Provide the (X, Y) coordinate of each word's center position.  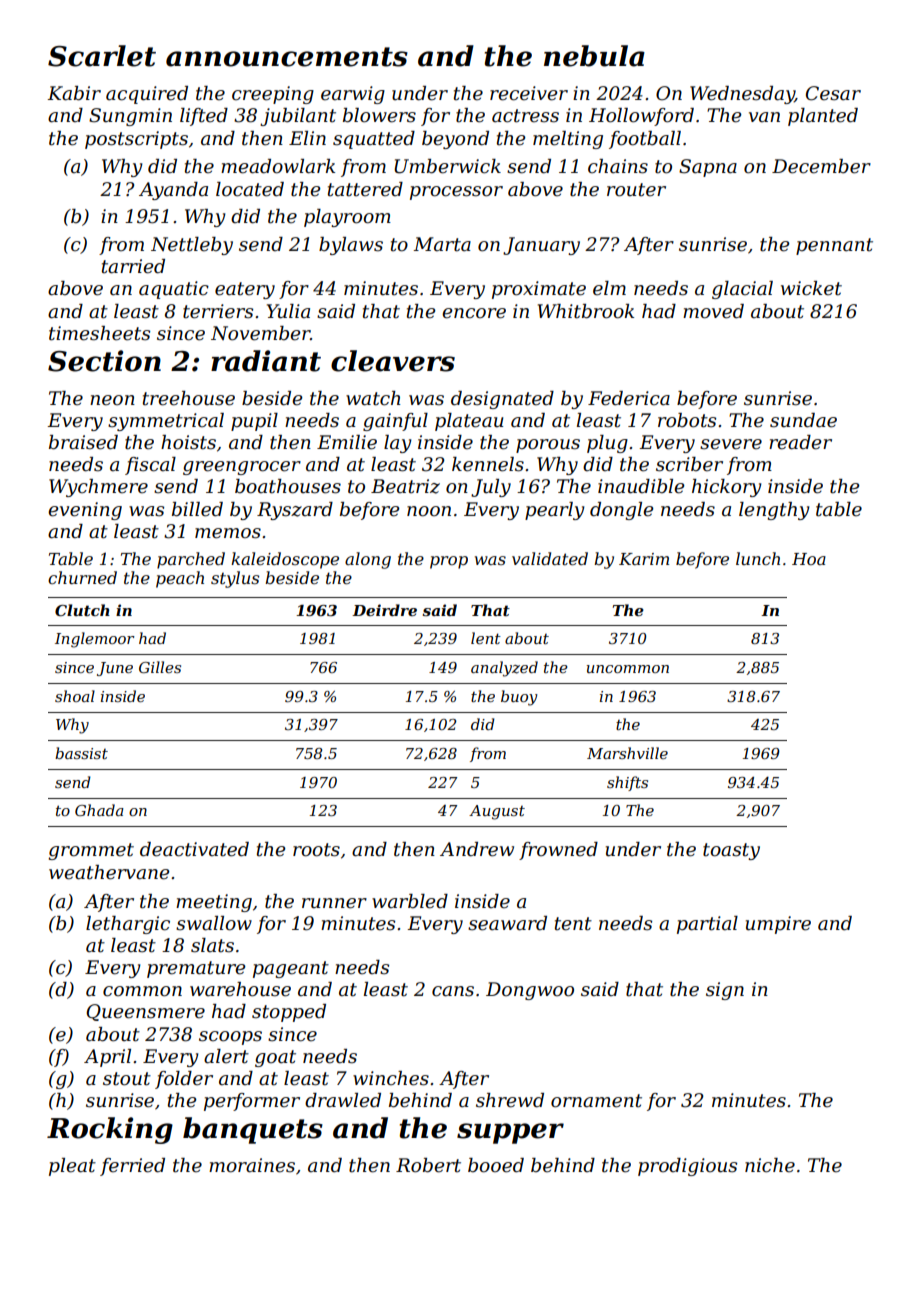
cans (453, 991)
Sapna (708, 168)
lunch (758, 558)
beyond (455, 140)
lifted (204, 117)
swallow (214, 923)
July (491, 488)
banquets (253, 1130)
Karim (644, 559)
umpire (778, 925)
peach (180, 579)
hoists (188, 442)
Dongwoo (530, 991)
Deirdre (384, 610)
